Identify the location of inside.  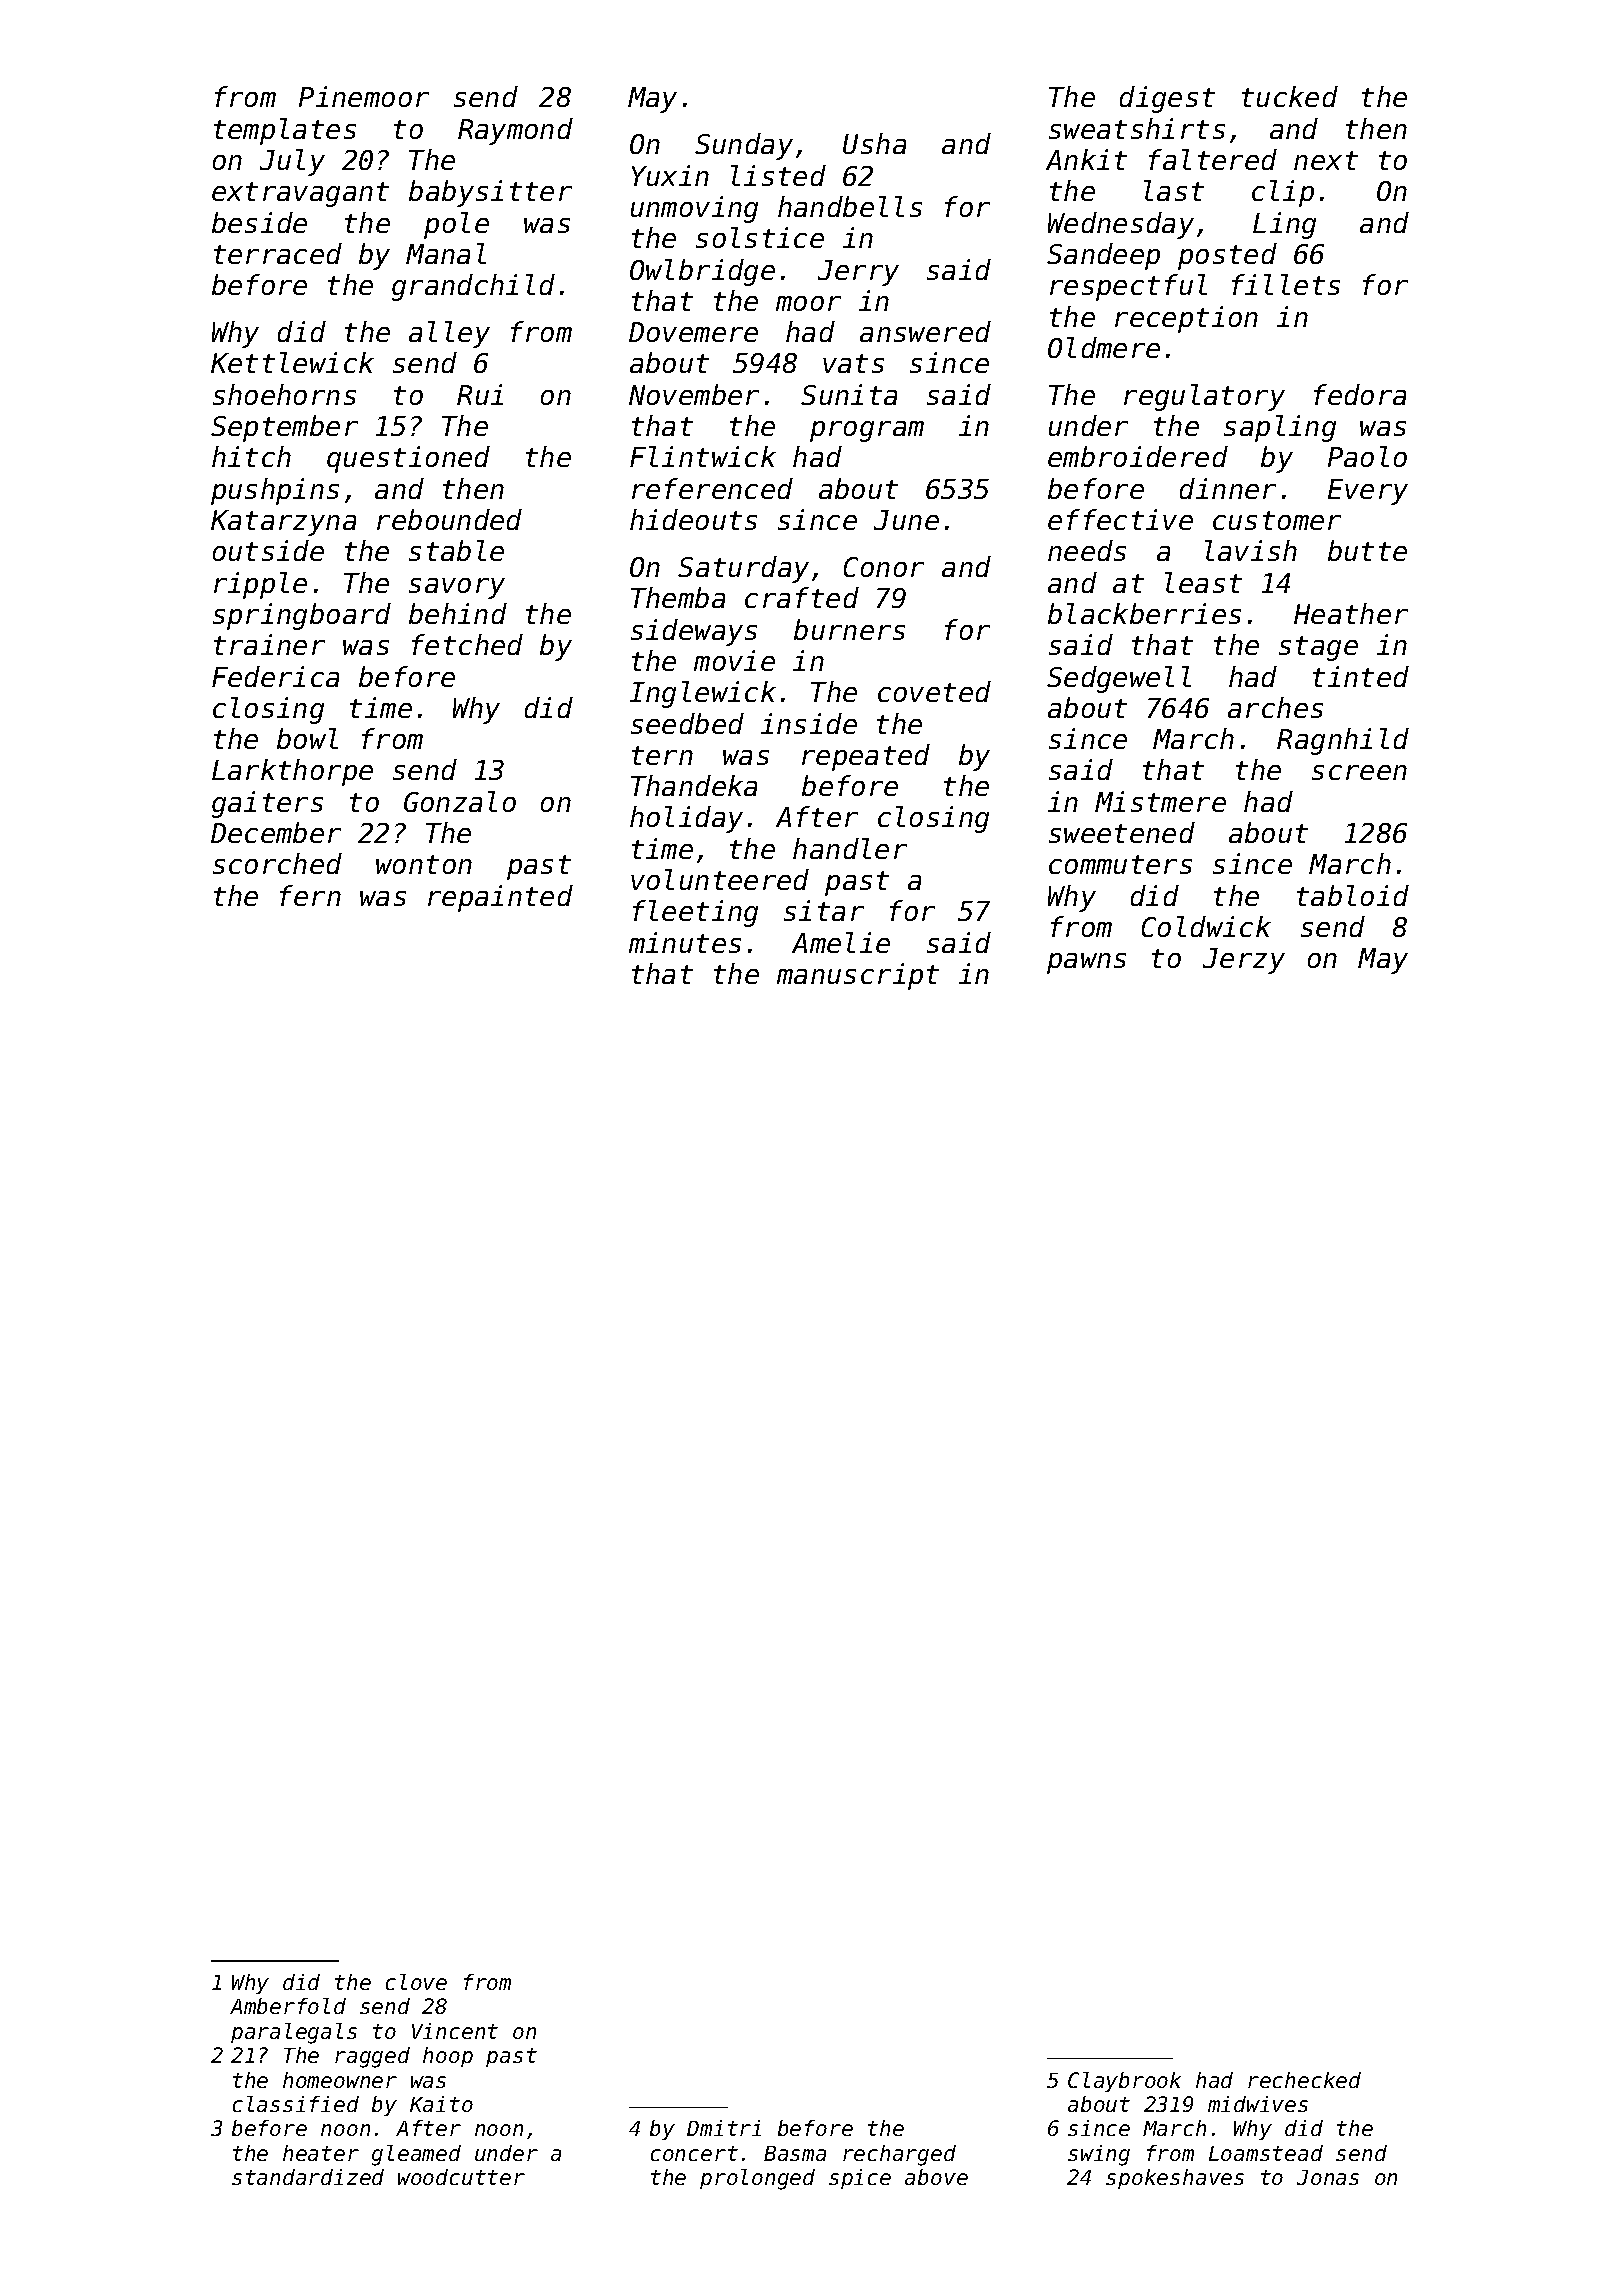
(809, 723).
